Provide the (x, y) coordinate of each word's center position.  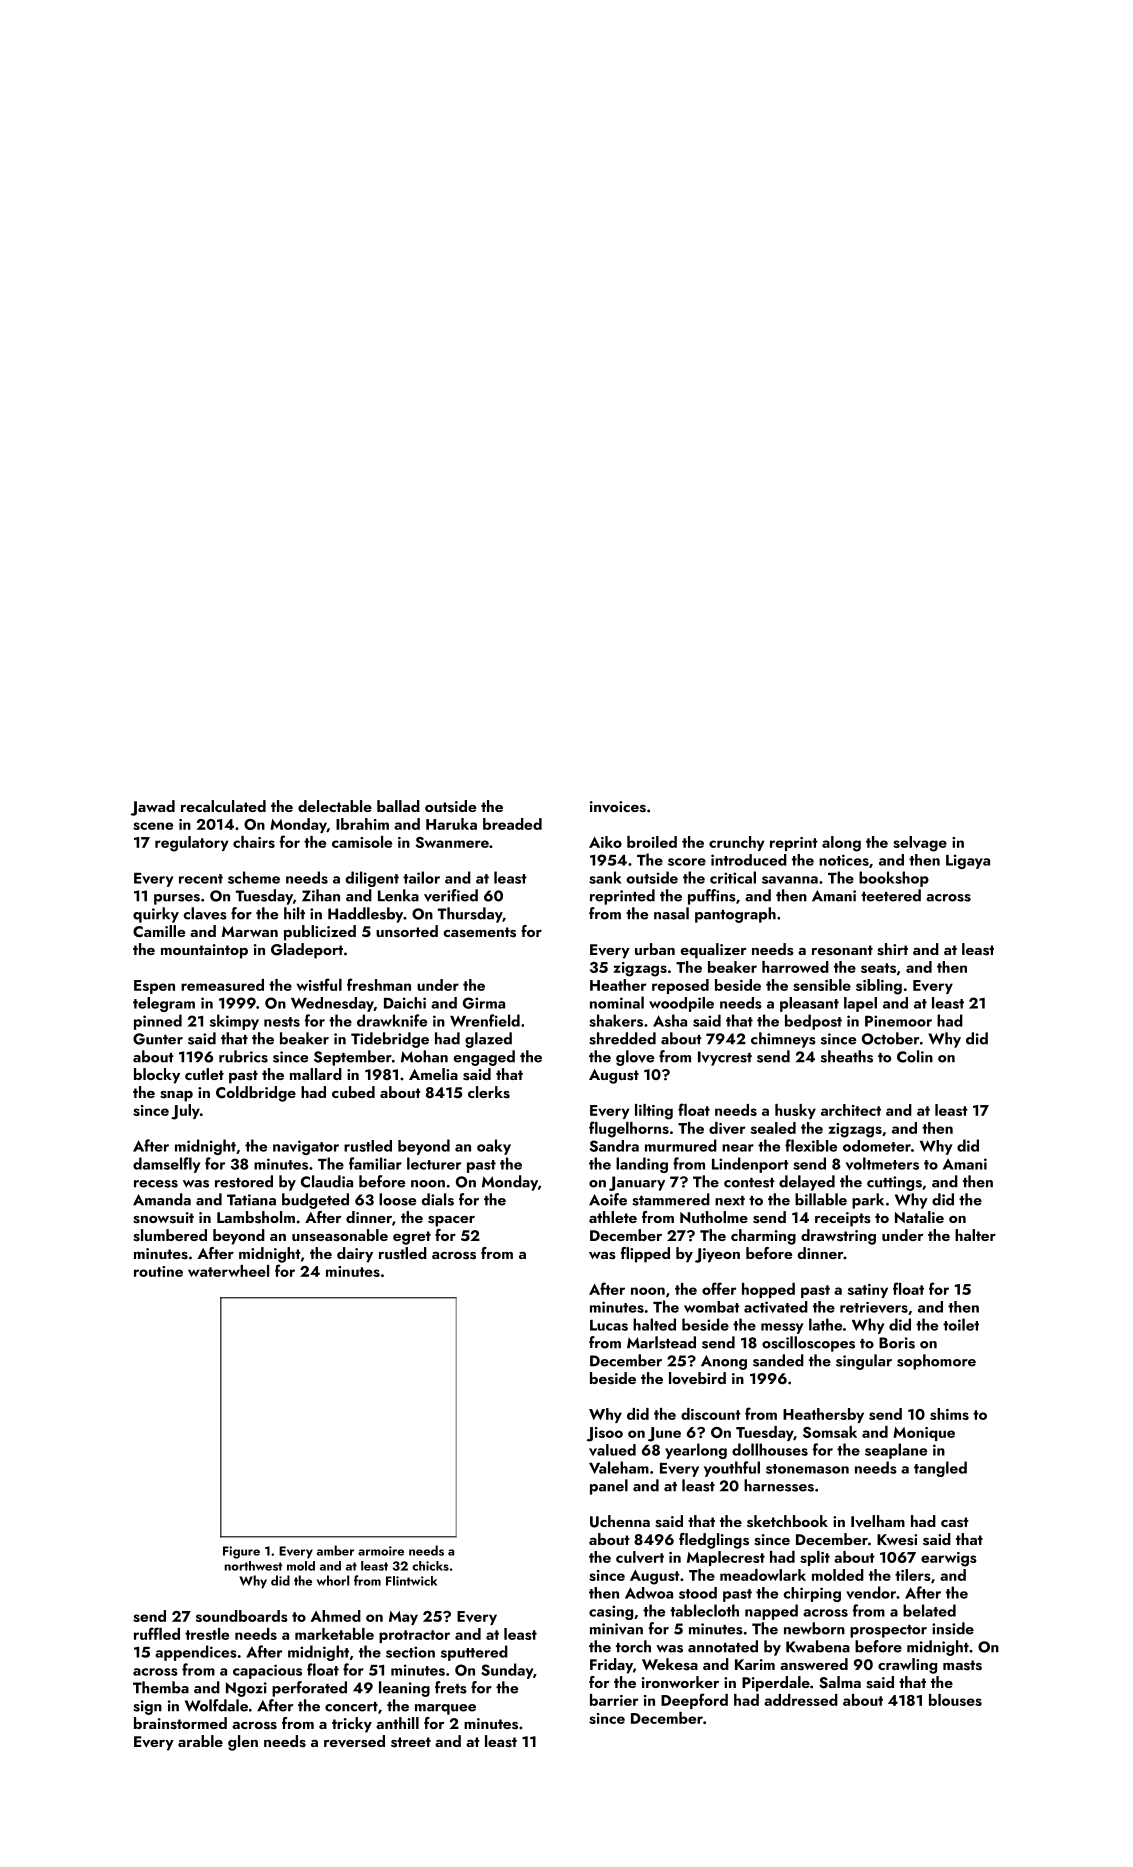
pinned (158, 1022)
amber (335, 1550)
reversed (354, 1741)
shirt (892, 949)
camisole (362, 842)
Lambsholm (256, 1217)
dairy (355, 1255)
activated (776, 1307)
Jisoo (605, 1434)
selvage (920, 844)
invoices (618, 807)
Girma (484, 1003)
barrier (614, 1700)
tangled (940, 1469)
